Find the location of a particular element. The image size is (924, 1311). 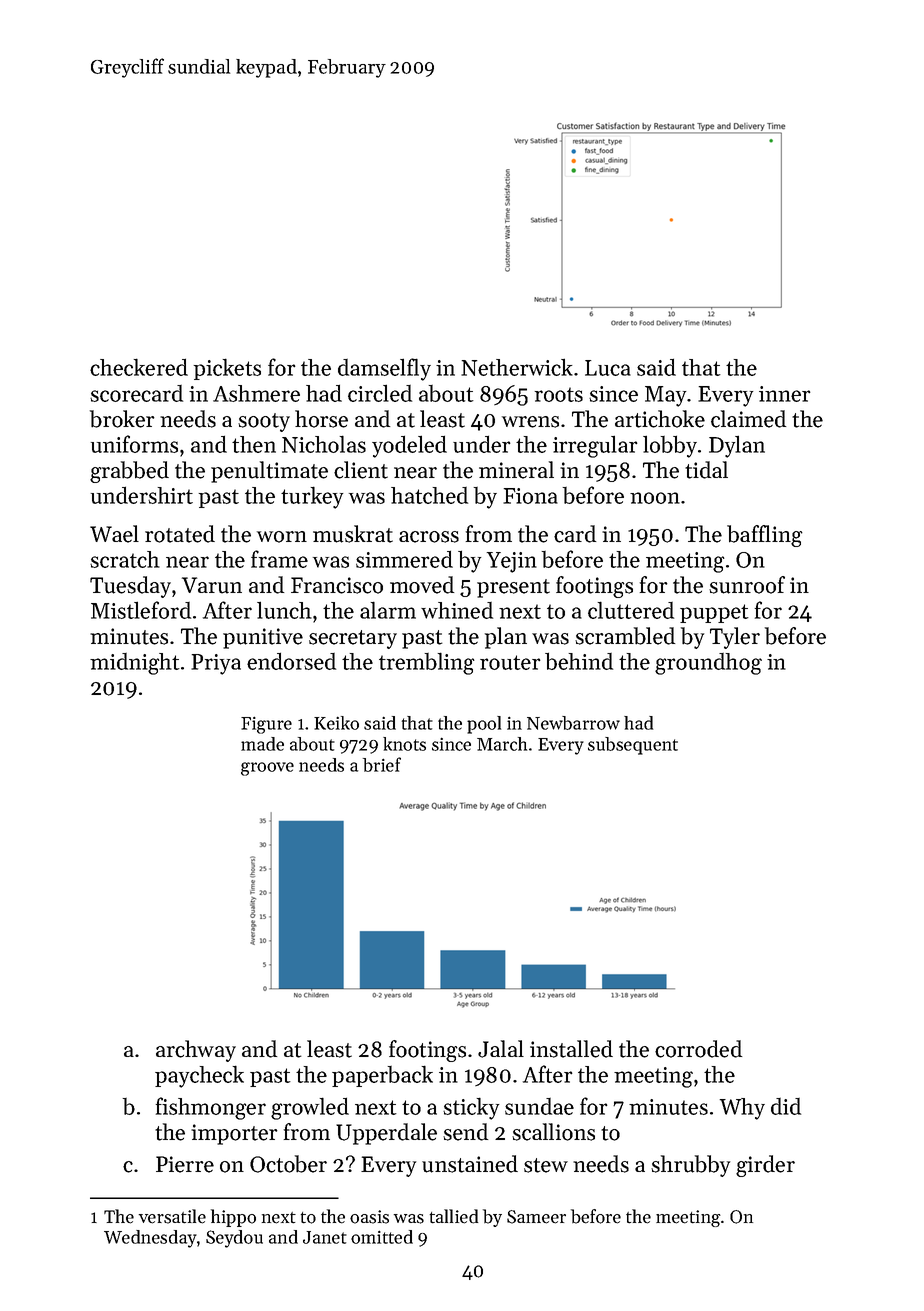

damselfly is located at coordinates (384, 369).
